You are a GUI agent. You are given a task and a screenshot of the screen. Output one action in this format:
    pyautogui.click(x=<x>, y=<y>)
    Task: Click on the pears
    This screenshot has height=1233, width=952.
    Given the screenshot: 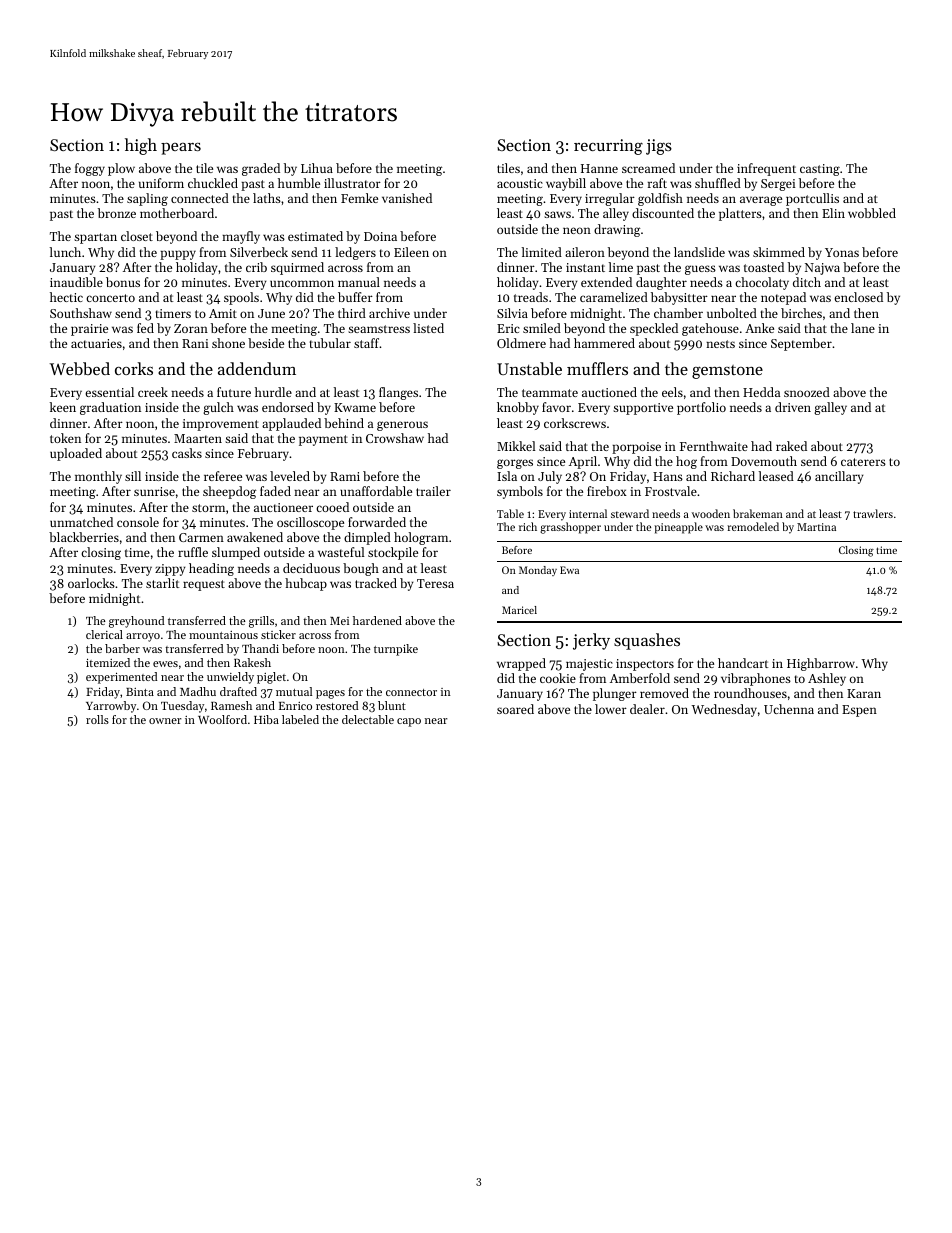 What is the action you would take?
    pyautogui.click(x=181, y=149)
